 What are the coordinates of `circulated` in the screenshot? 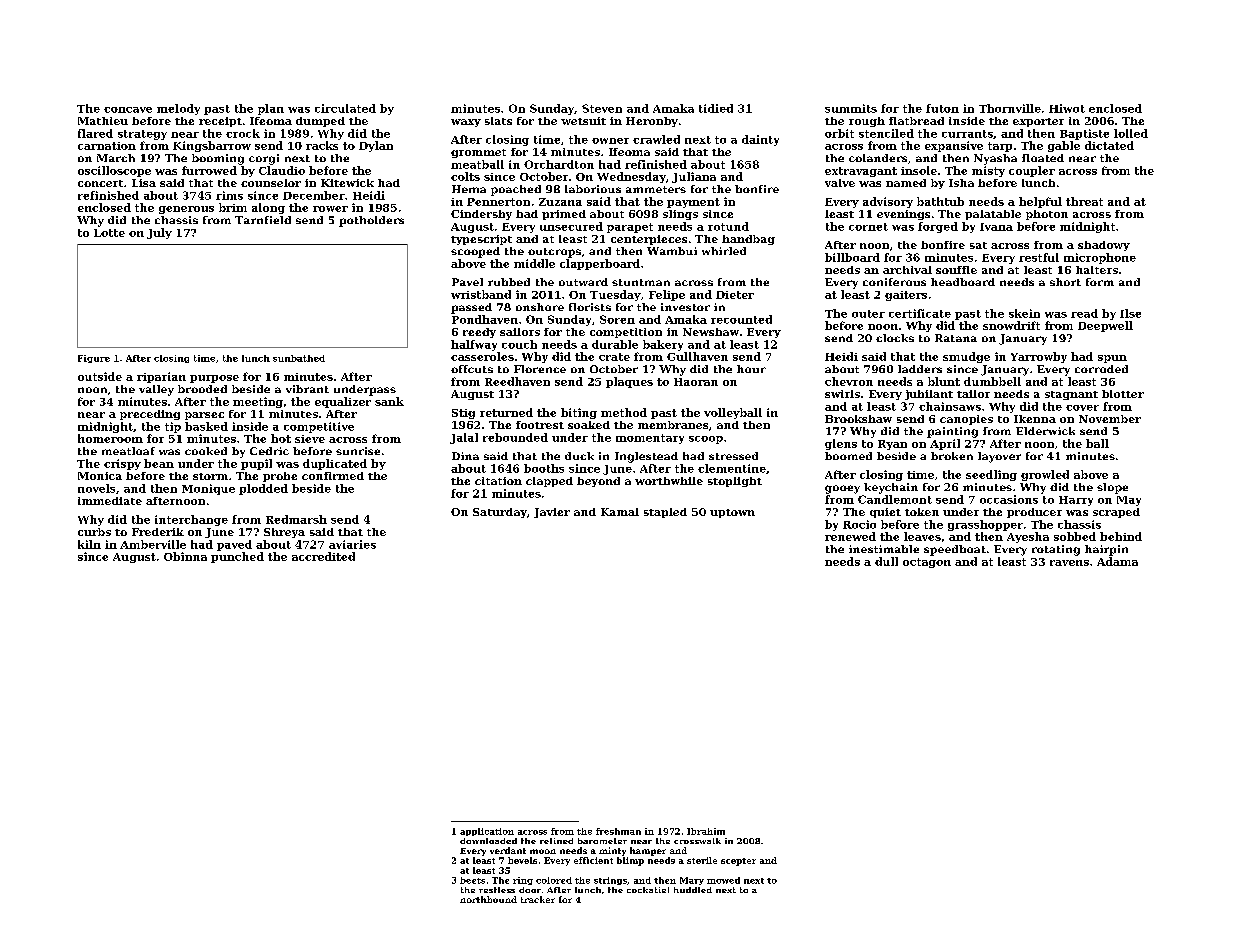 It's located at (345, 108).
